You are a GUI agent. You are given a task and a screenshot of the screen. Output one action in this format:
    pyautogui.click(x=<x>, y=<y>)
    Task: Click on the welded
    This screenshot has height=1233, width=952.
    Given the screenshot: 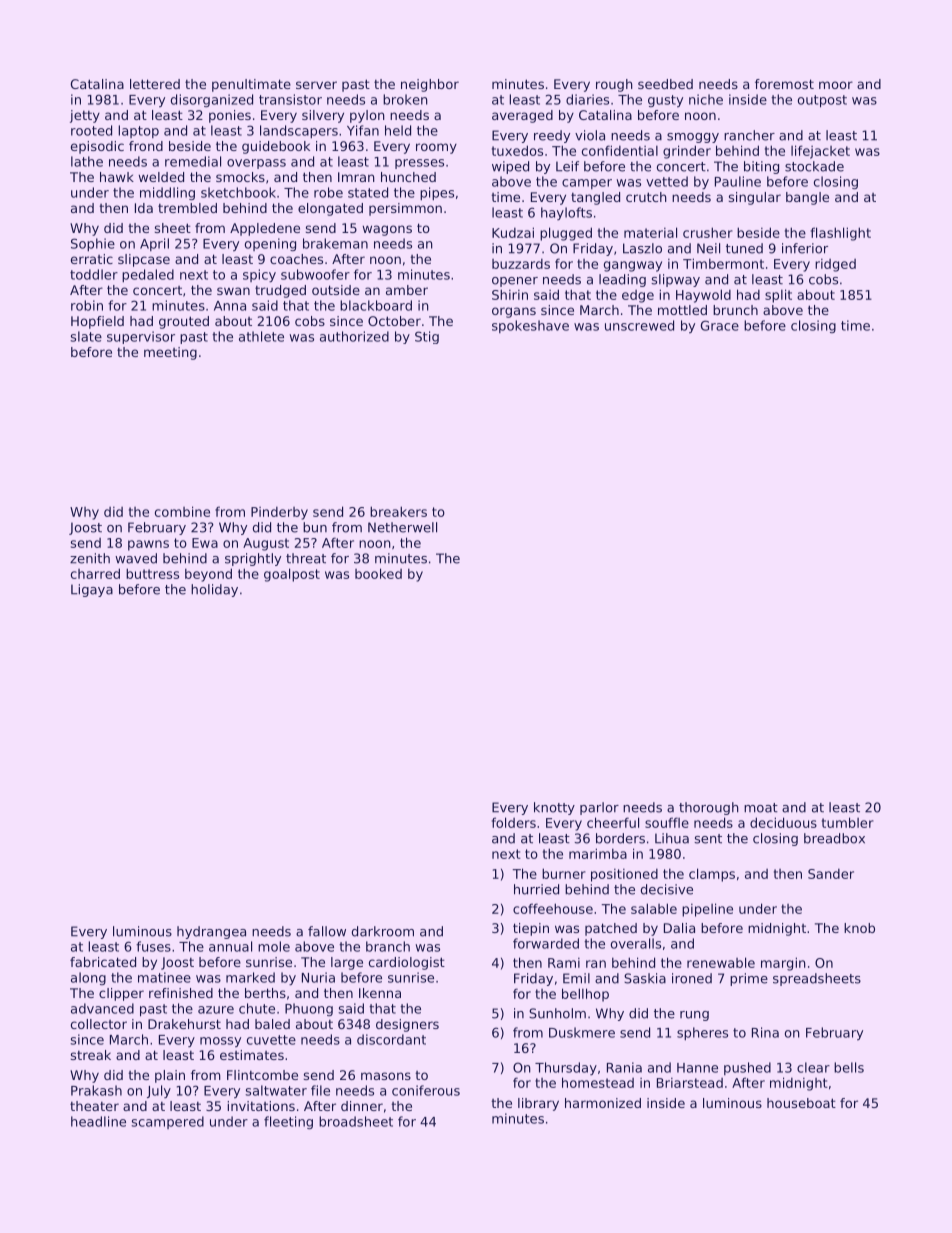 What is the action you would take?
    pyautogui.click(x=161, y=177)
